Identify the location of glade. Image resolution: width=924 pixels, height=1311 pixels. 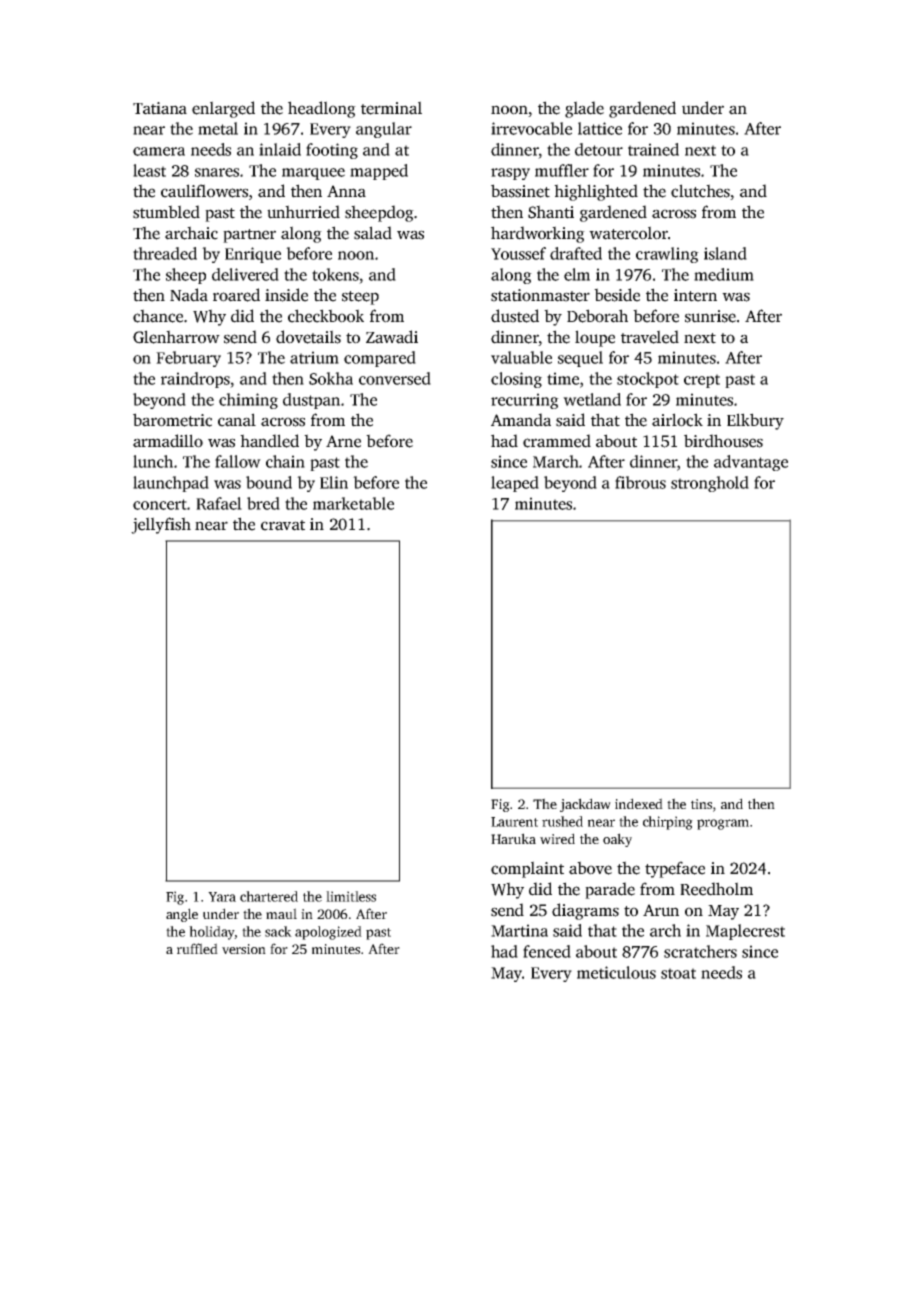
(584, 109).
